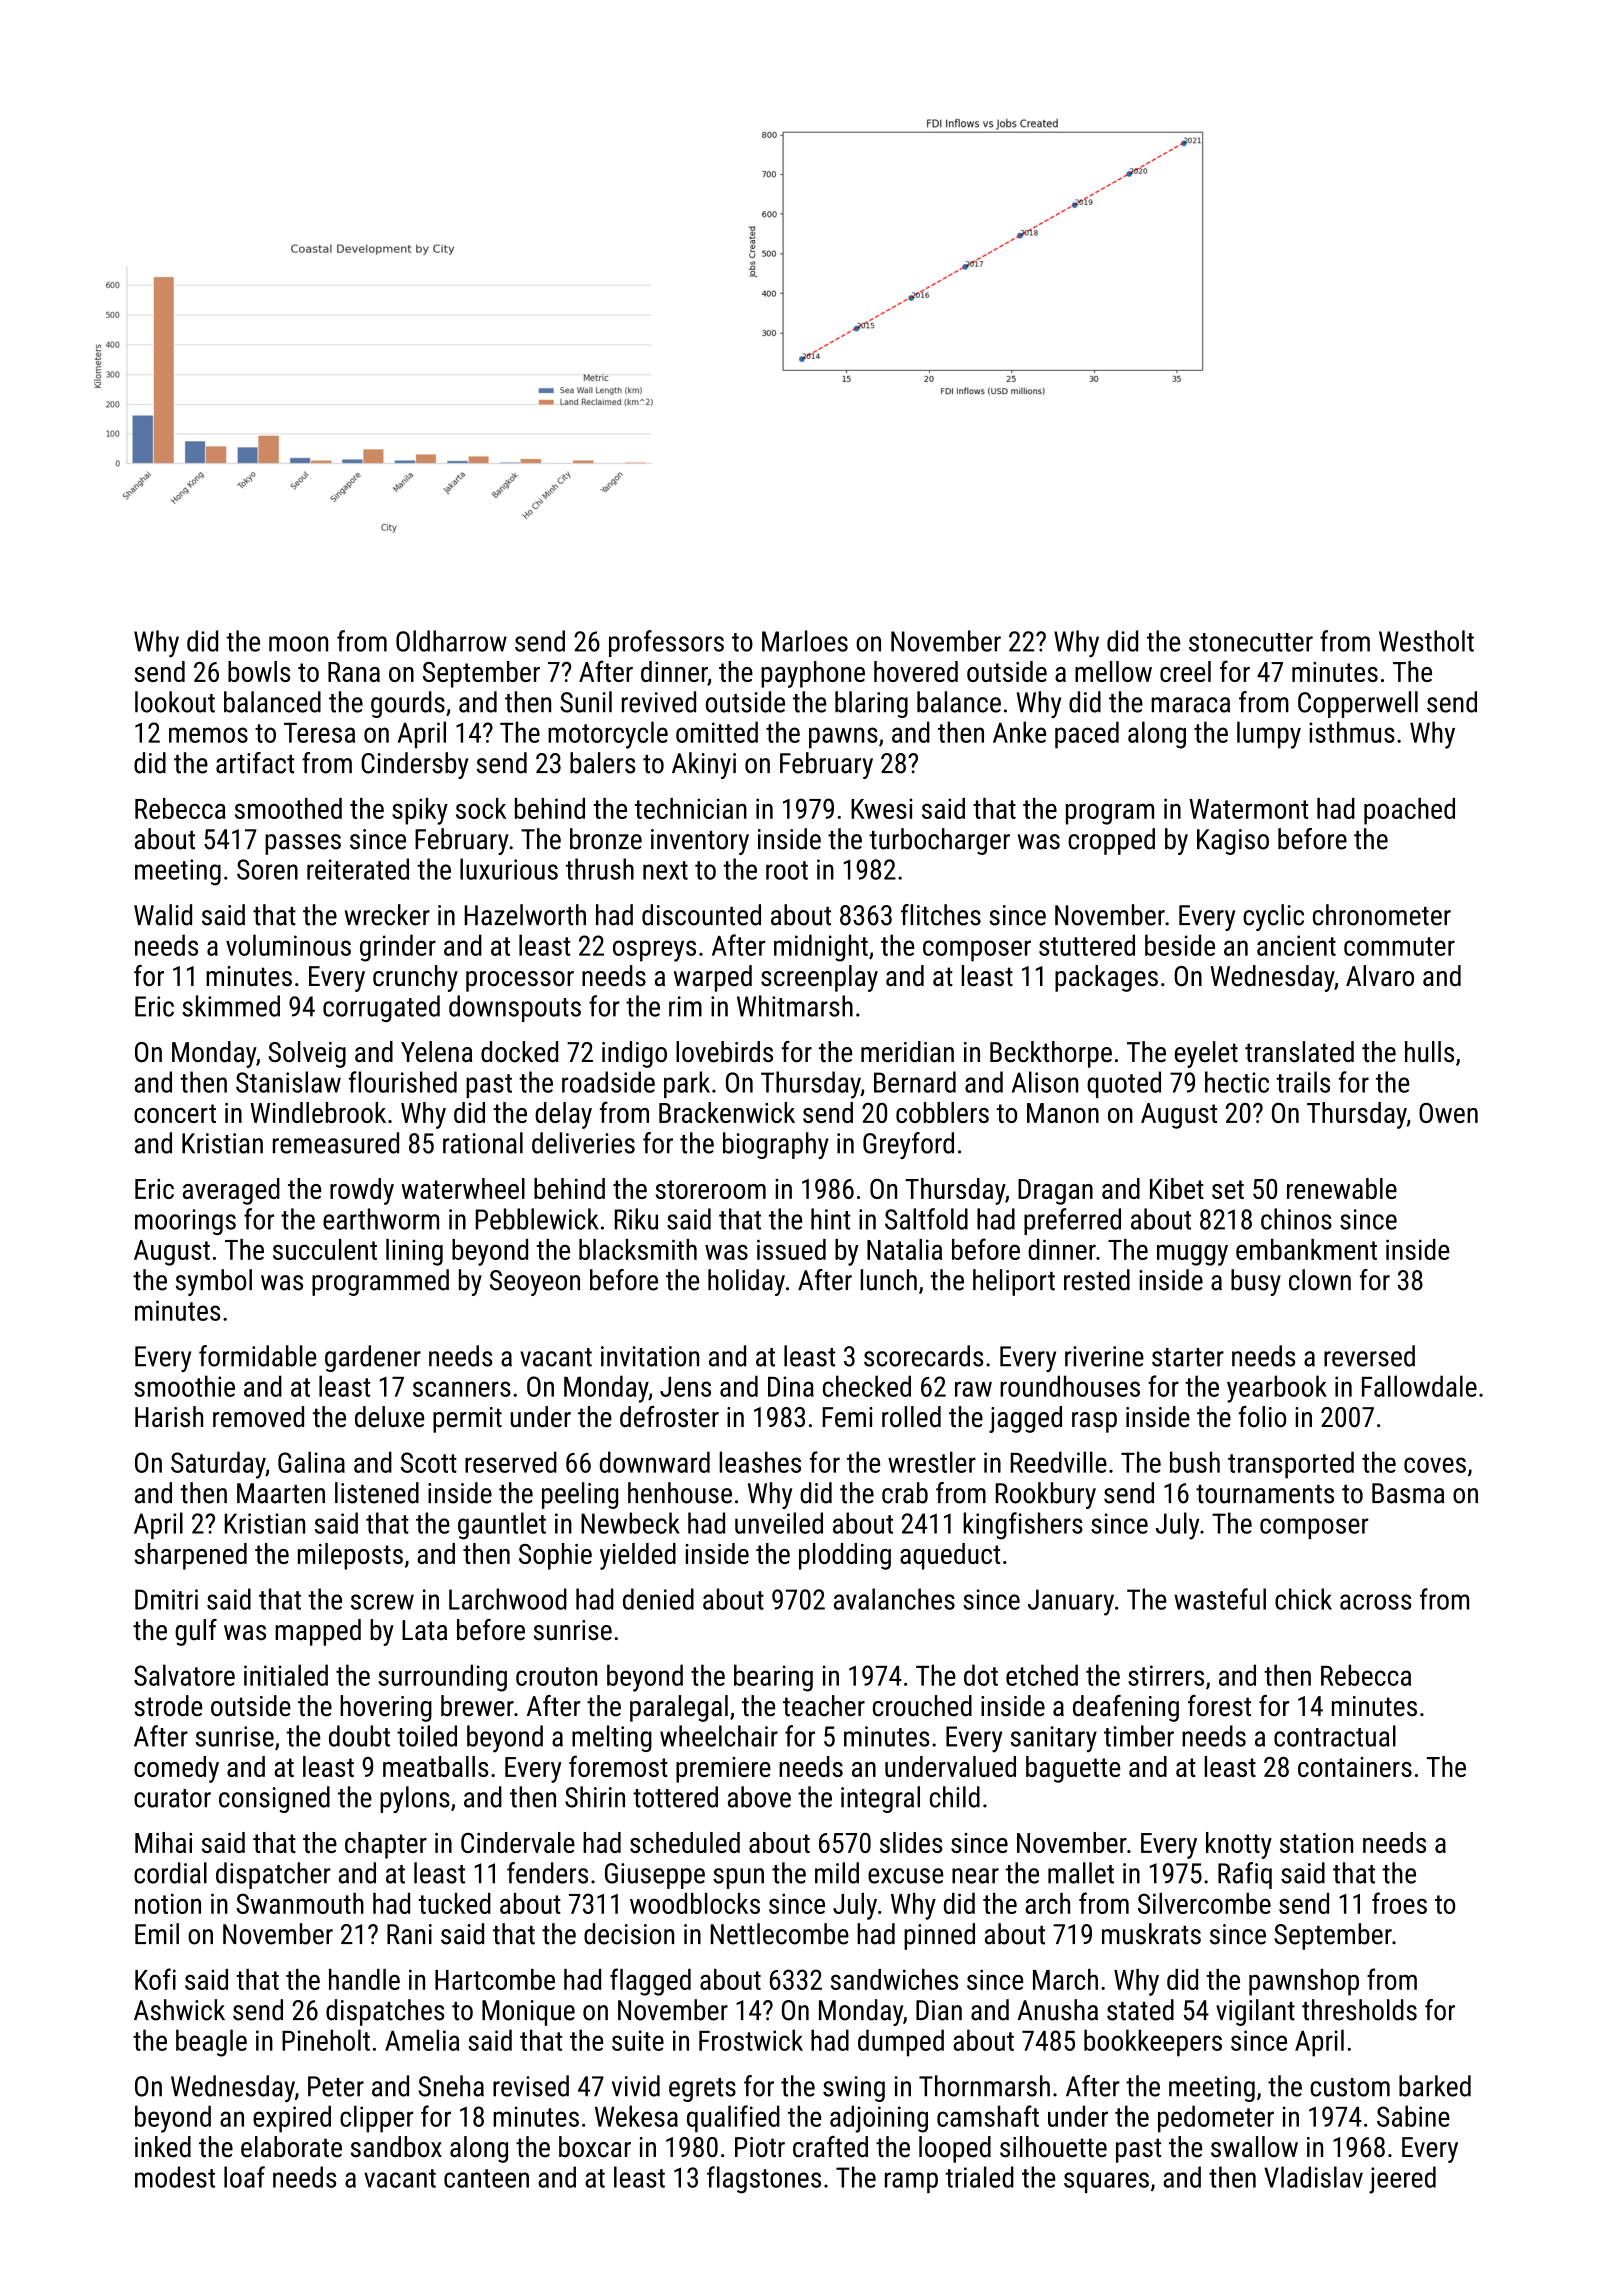  Describe the element at coordinates (586, 702) in the screenshot. I see `Sunil` at that location.
